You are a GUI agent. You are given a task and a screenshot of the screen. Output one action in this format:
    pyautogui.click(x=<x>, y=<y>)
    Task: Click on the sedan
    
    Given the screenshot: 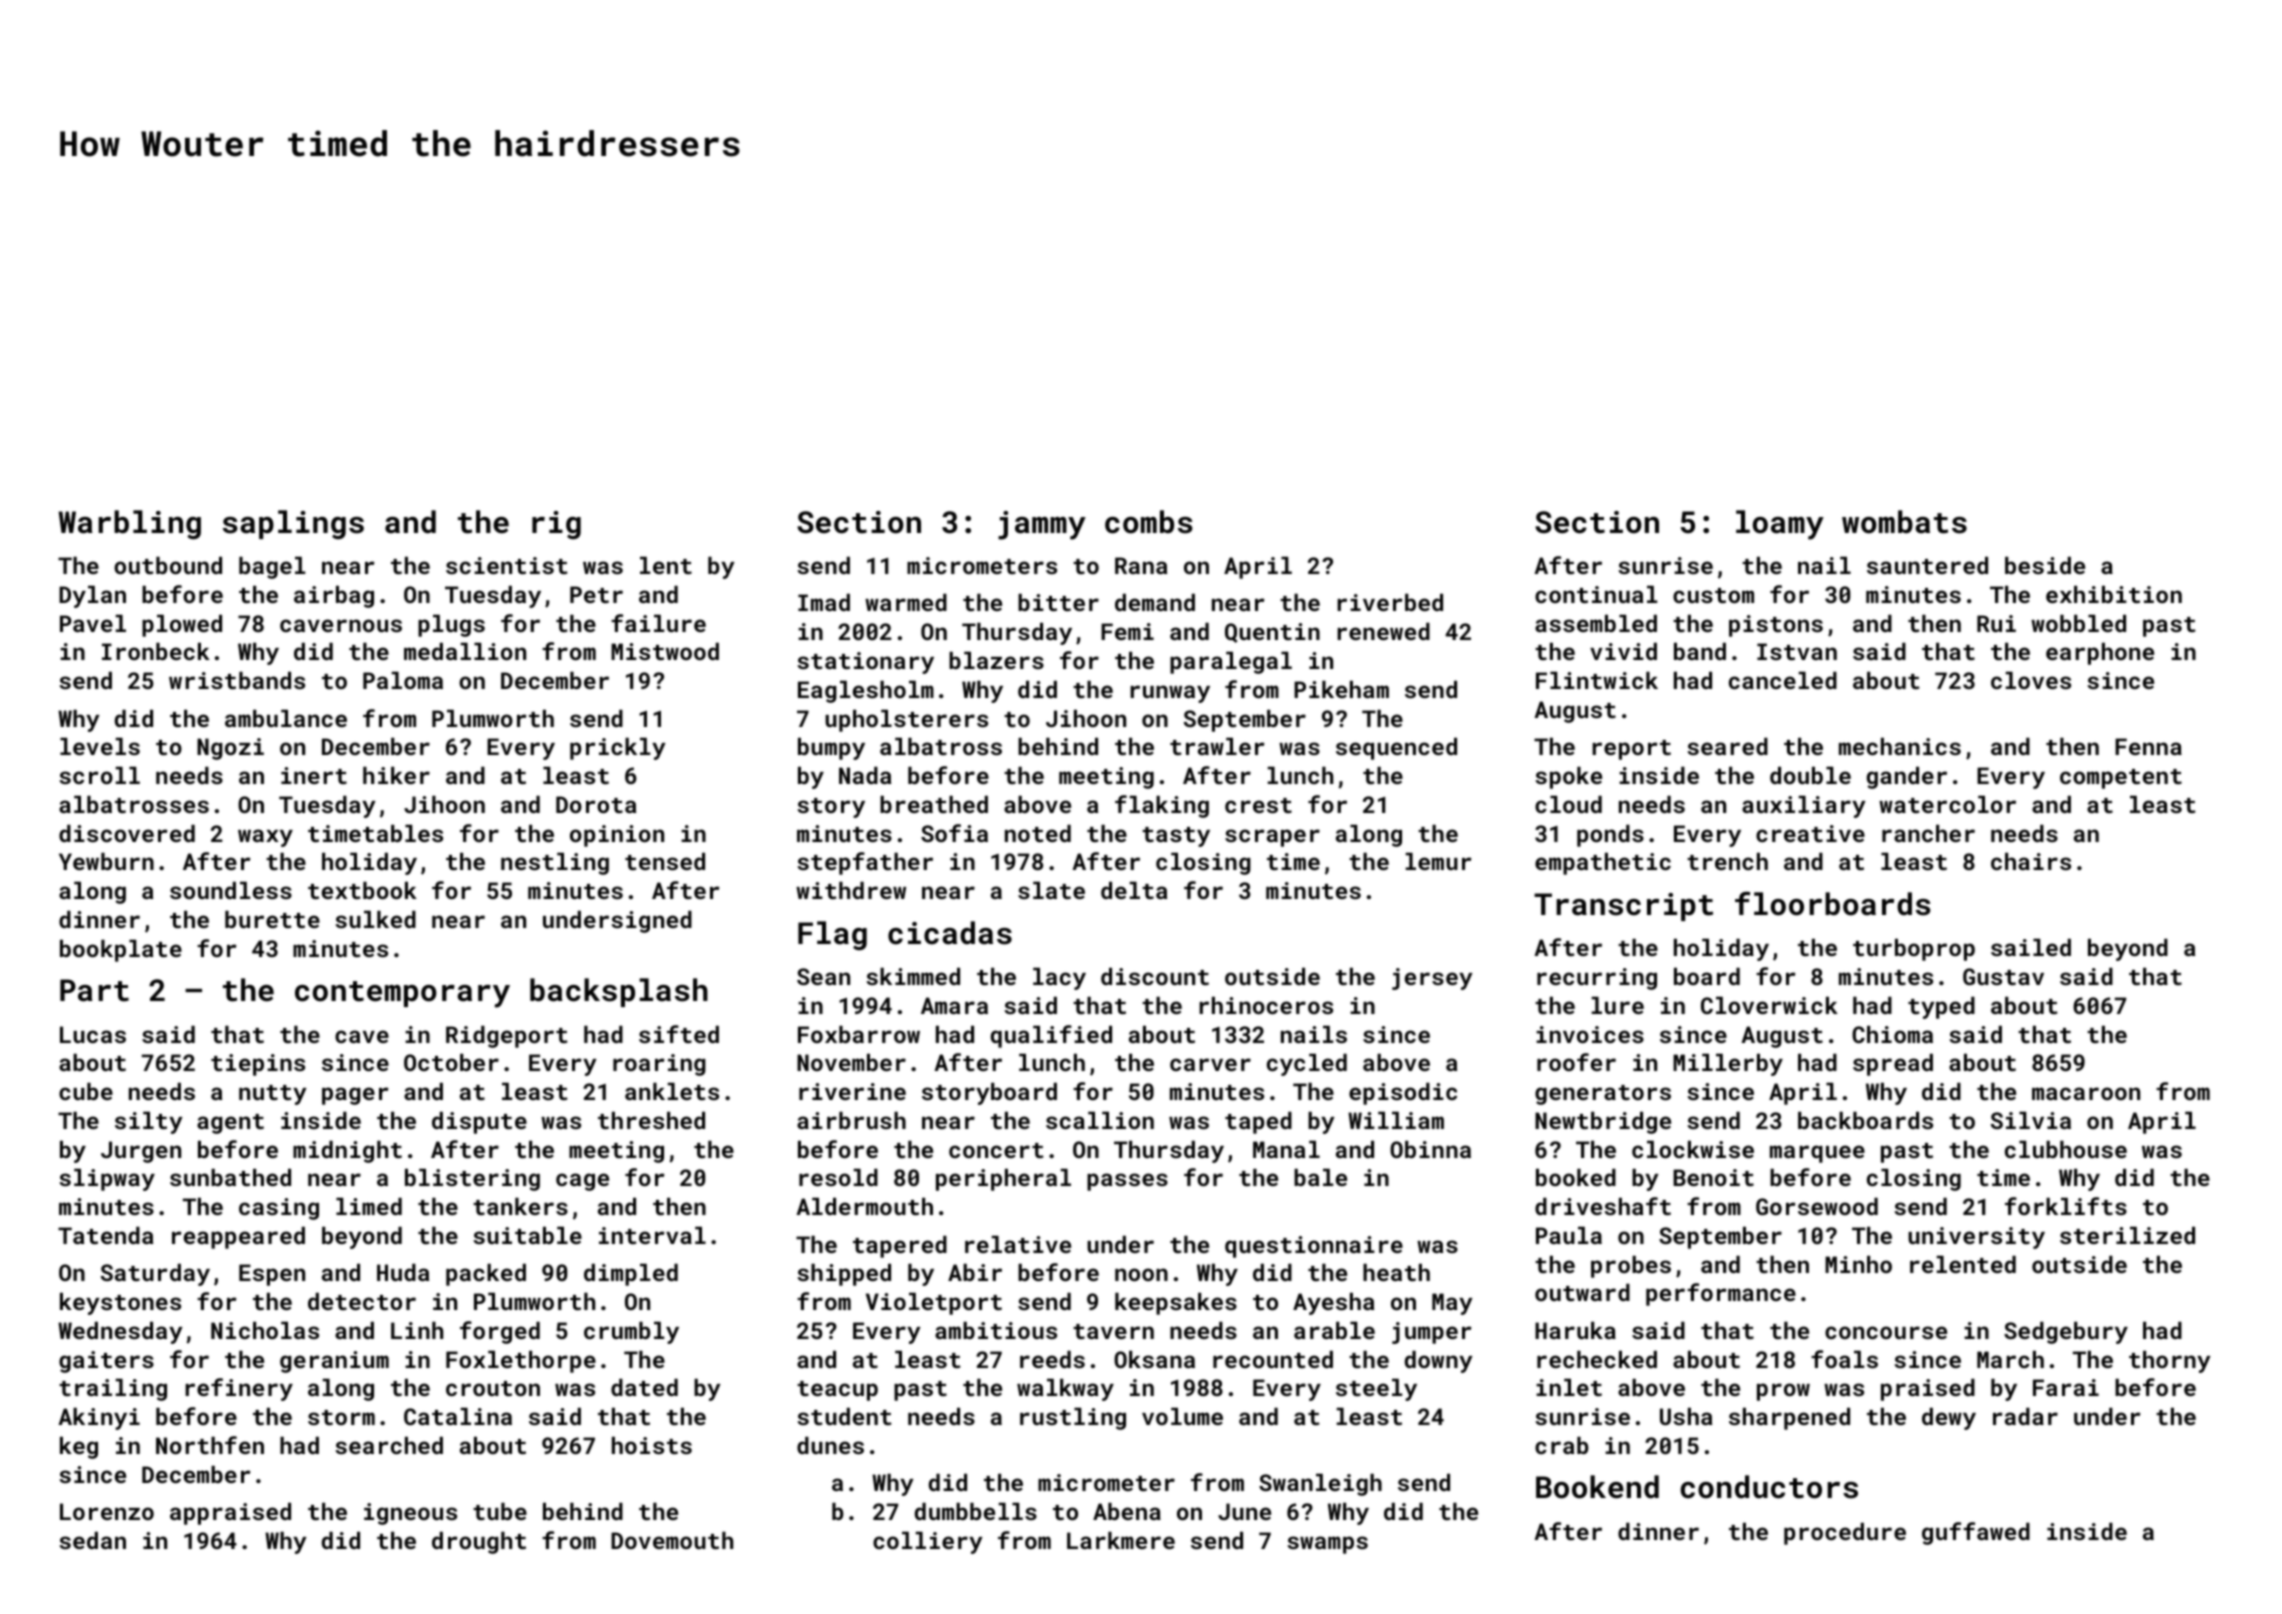 What is the action you would take?
    pyautogui.click(x=92, y=1540)
